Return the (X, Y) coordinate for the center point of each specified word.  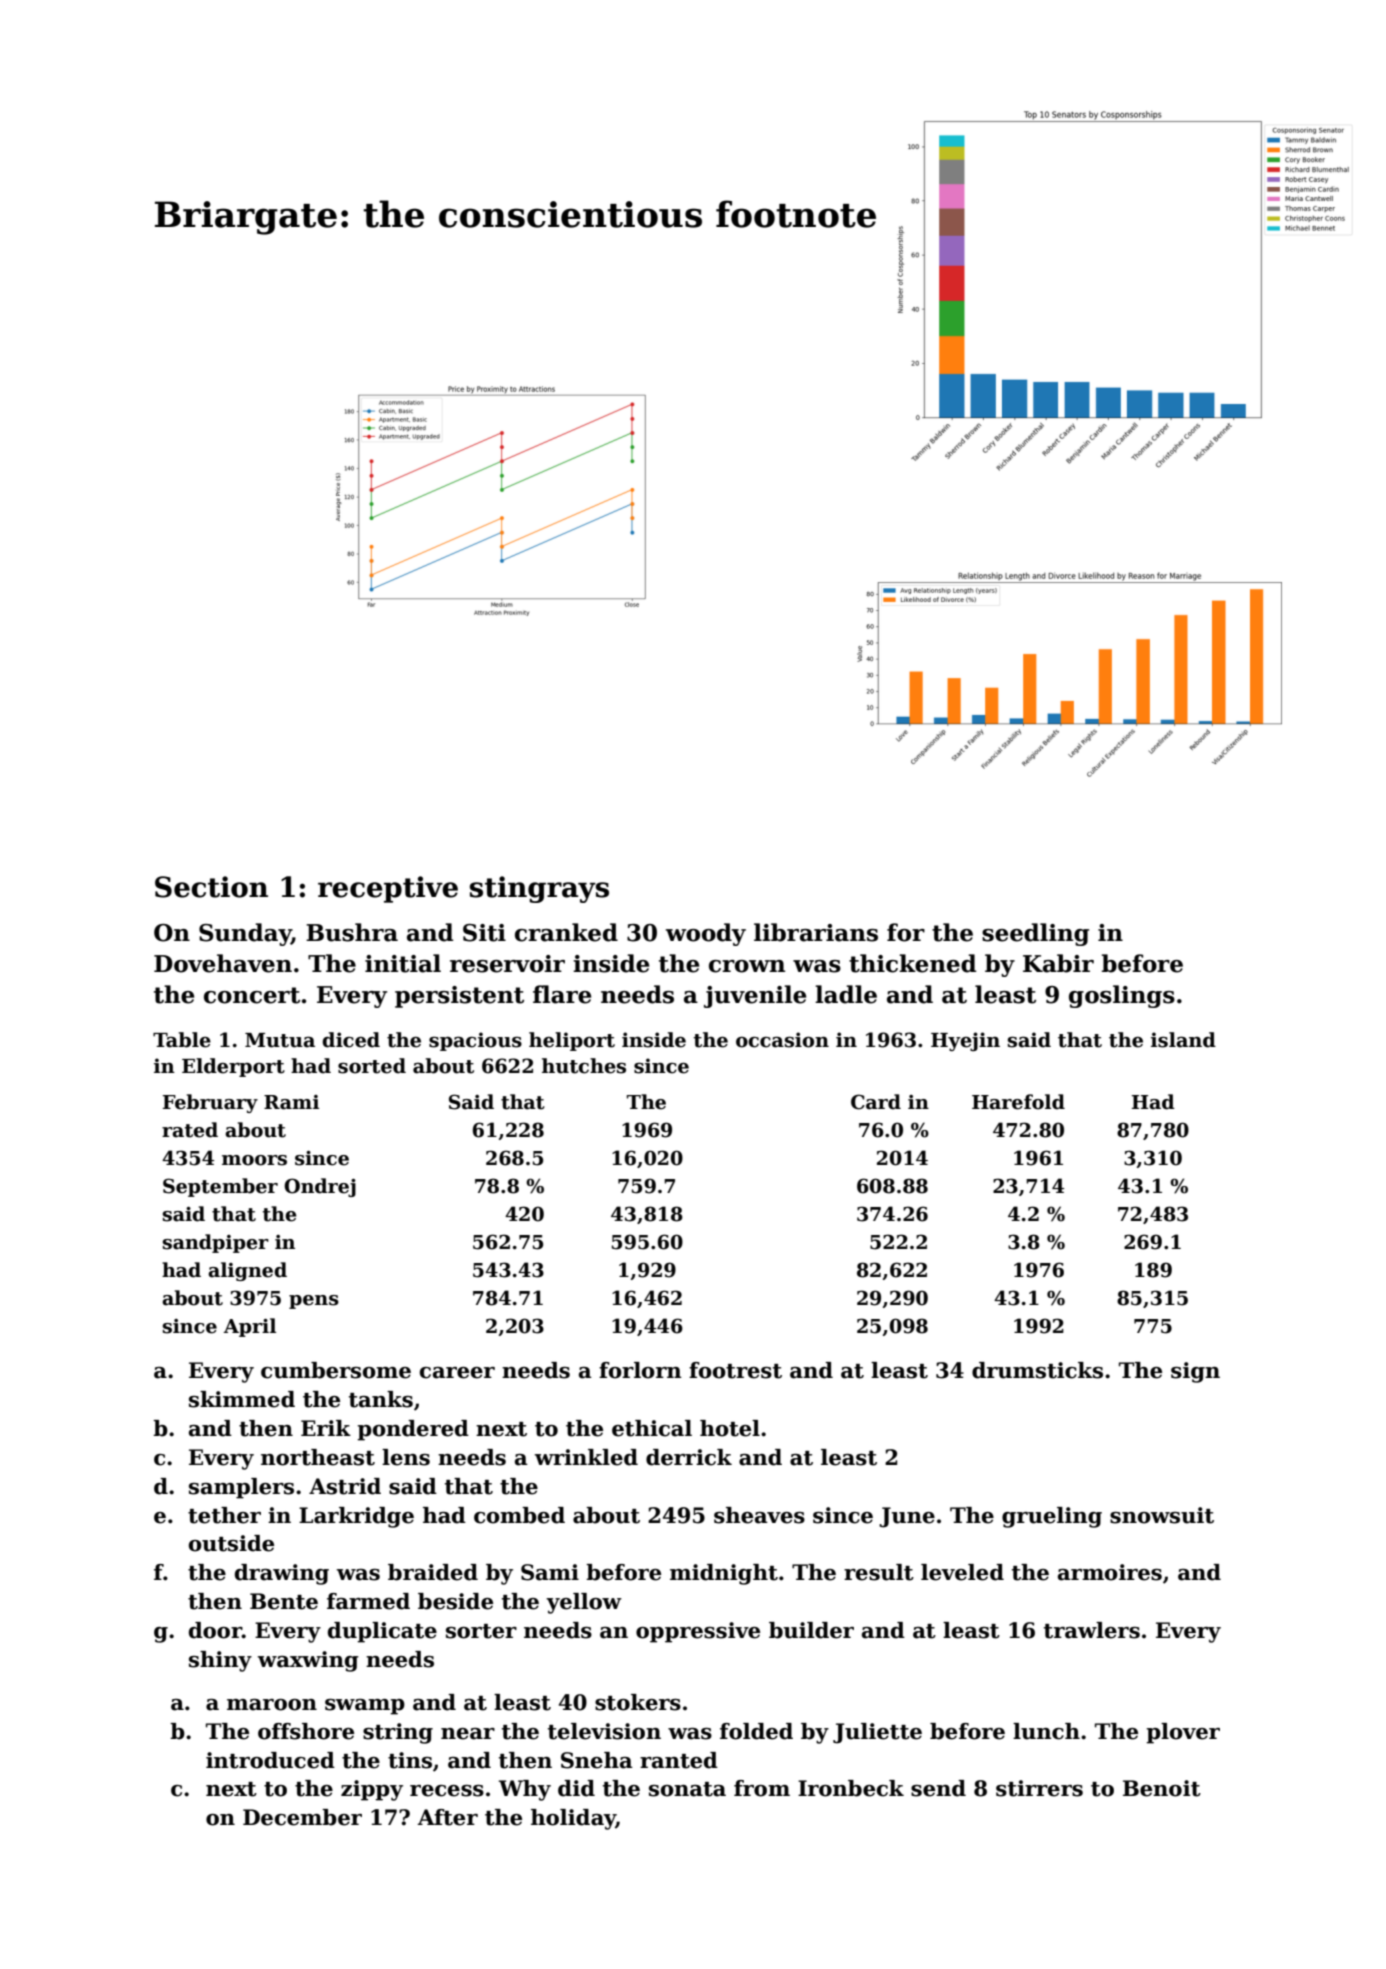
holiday (573, 1819)
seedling (1035, 934)
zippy (372, 1790)
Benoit (1162, 1788)
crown (747, 966)
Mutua (280, 1040)
